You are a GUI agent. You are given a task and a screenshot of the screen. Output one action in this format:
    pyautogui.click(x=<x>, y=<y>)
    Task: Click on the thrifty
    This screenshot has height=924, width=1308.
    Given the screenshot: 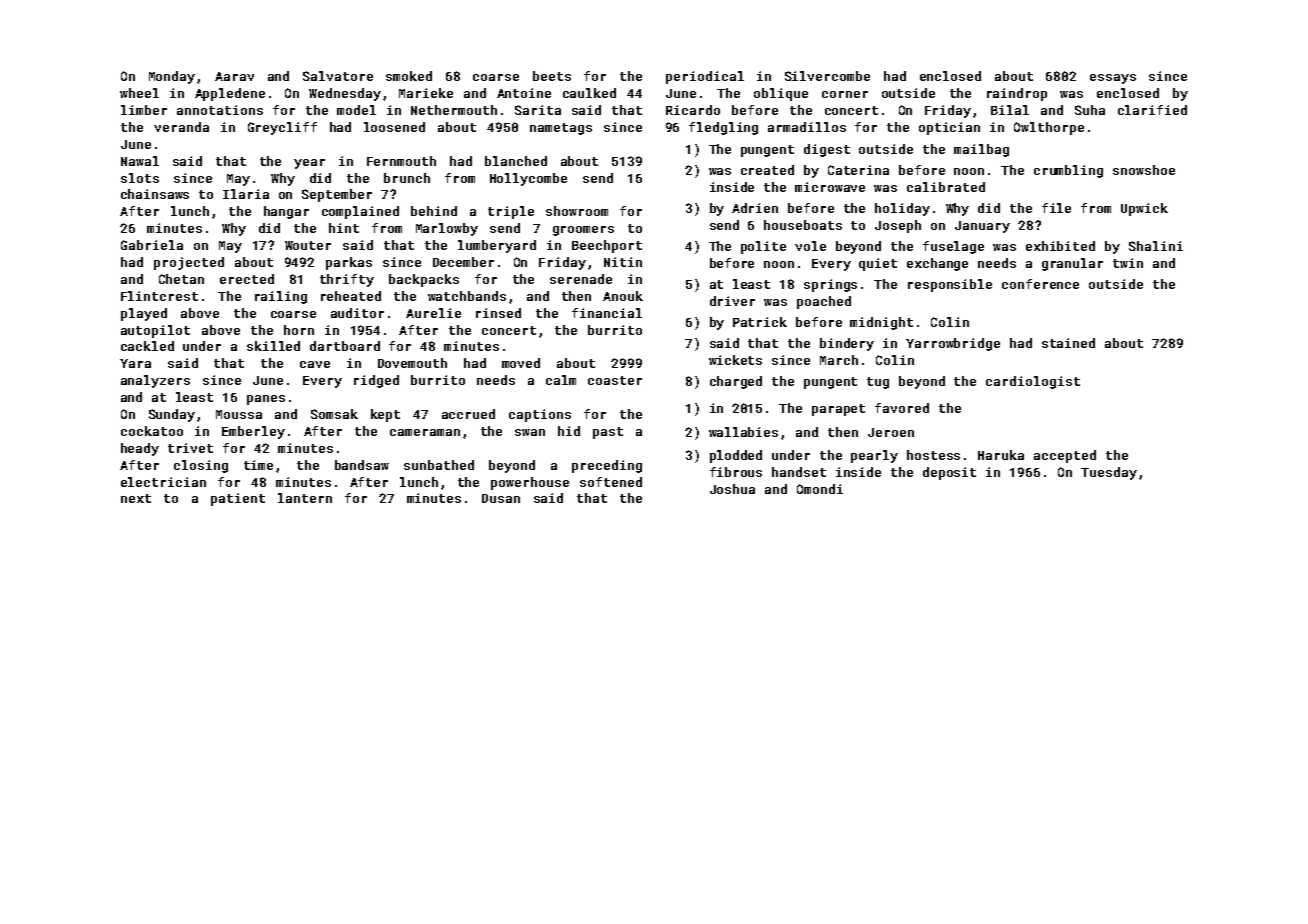 What is the action you would take?
    pyautogui.click(x=347, y=280)
